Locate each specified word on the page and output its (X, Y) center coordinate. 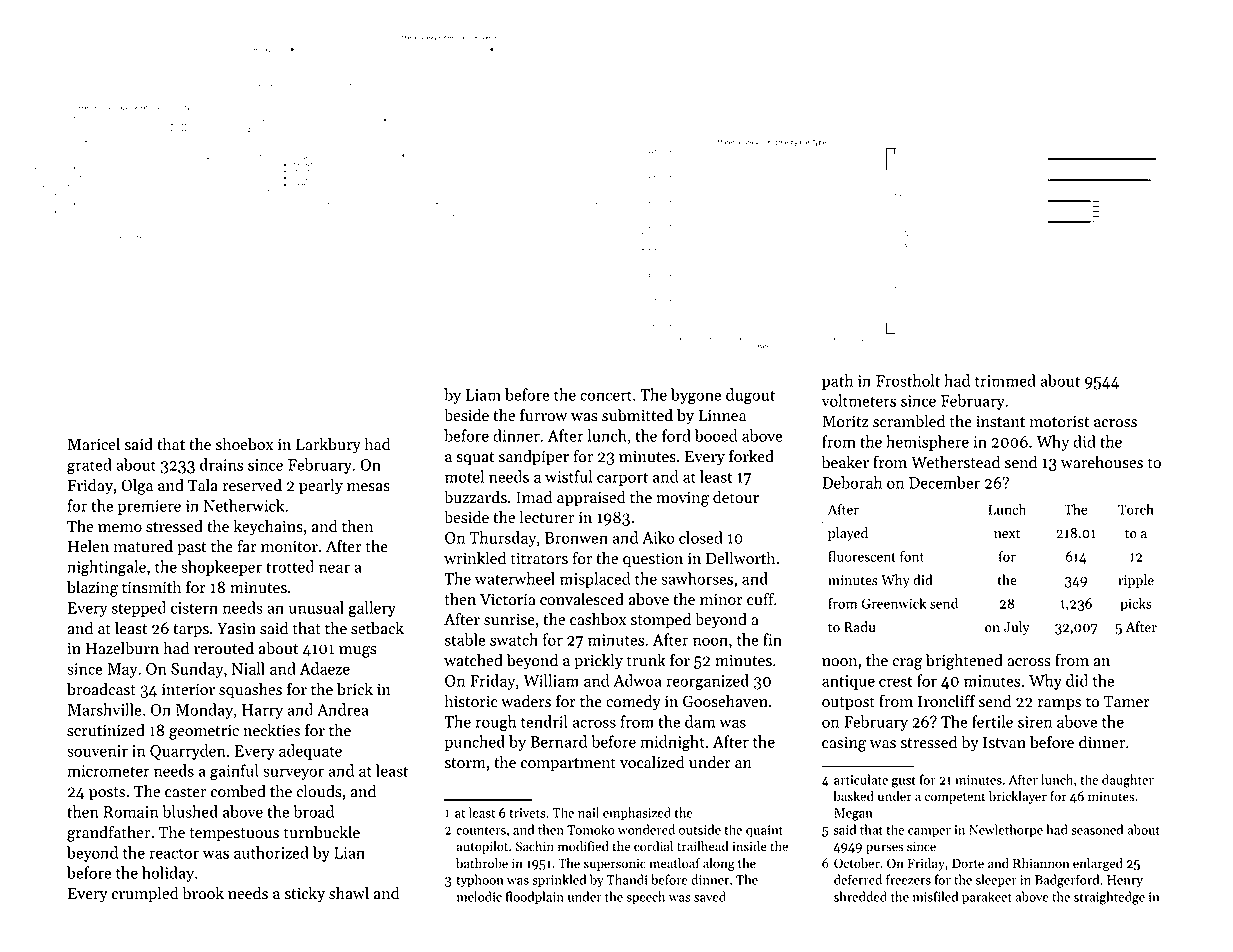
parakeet (987, 898)
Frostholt (908, 380)
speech (645, 898)
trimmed (1005, 380)
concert (606, 395)
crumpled (145, 894)
